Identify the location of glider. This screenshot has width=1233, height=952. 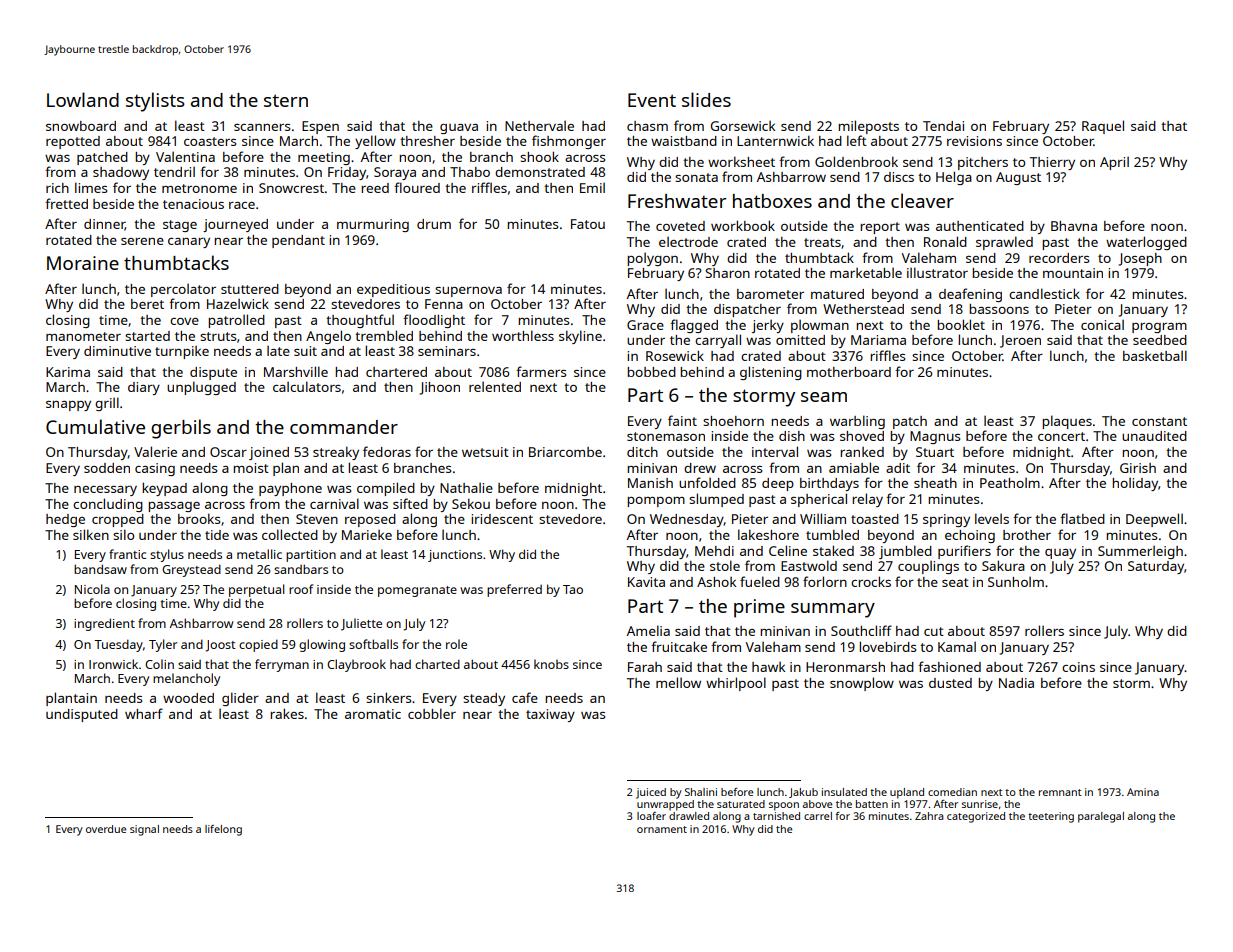
(240, 699).
